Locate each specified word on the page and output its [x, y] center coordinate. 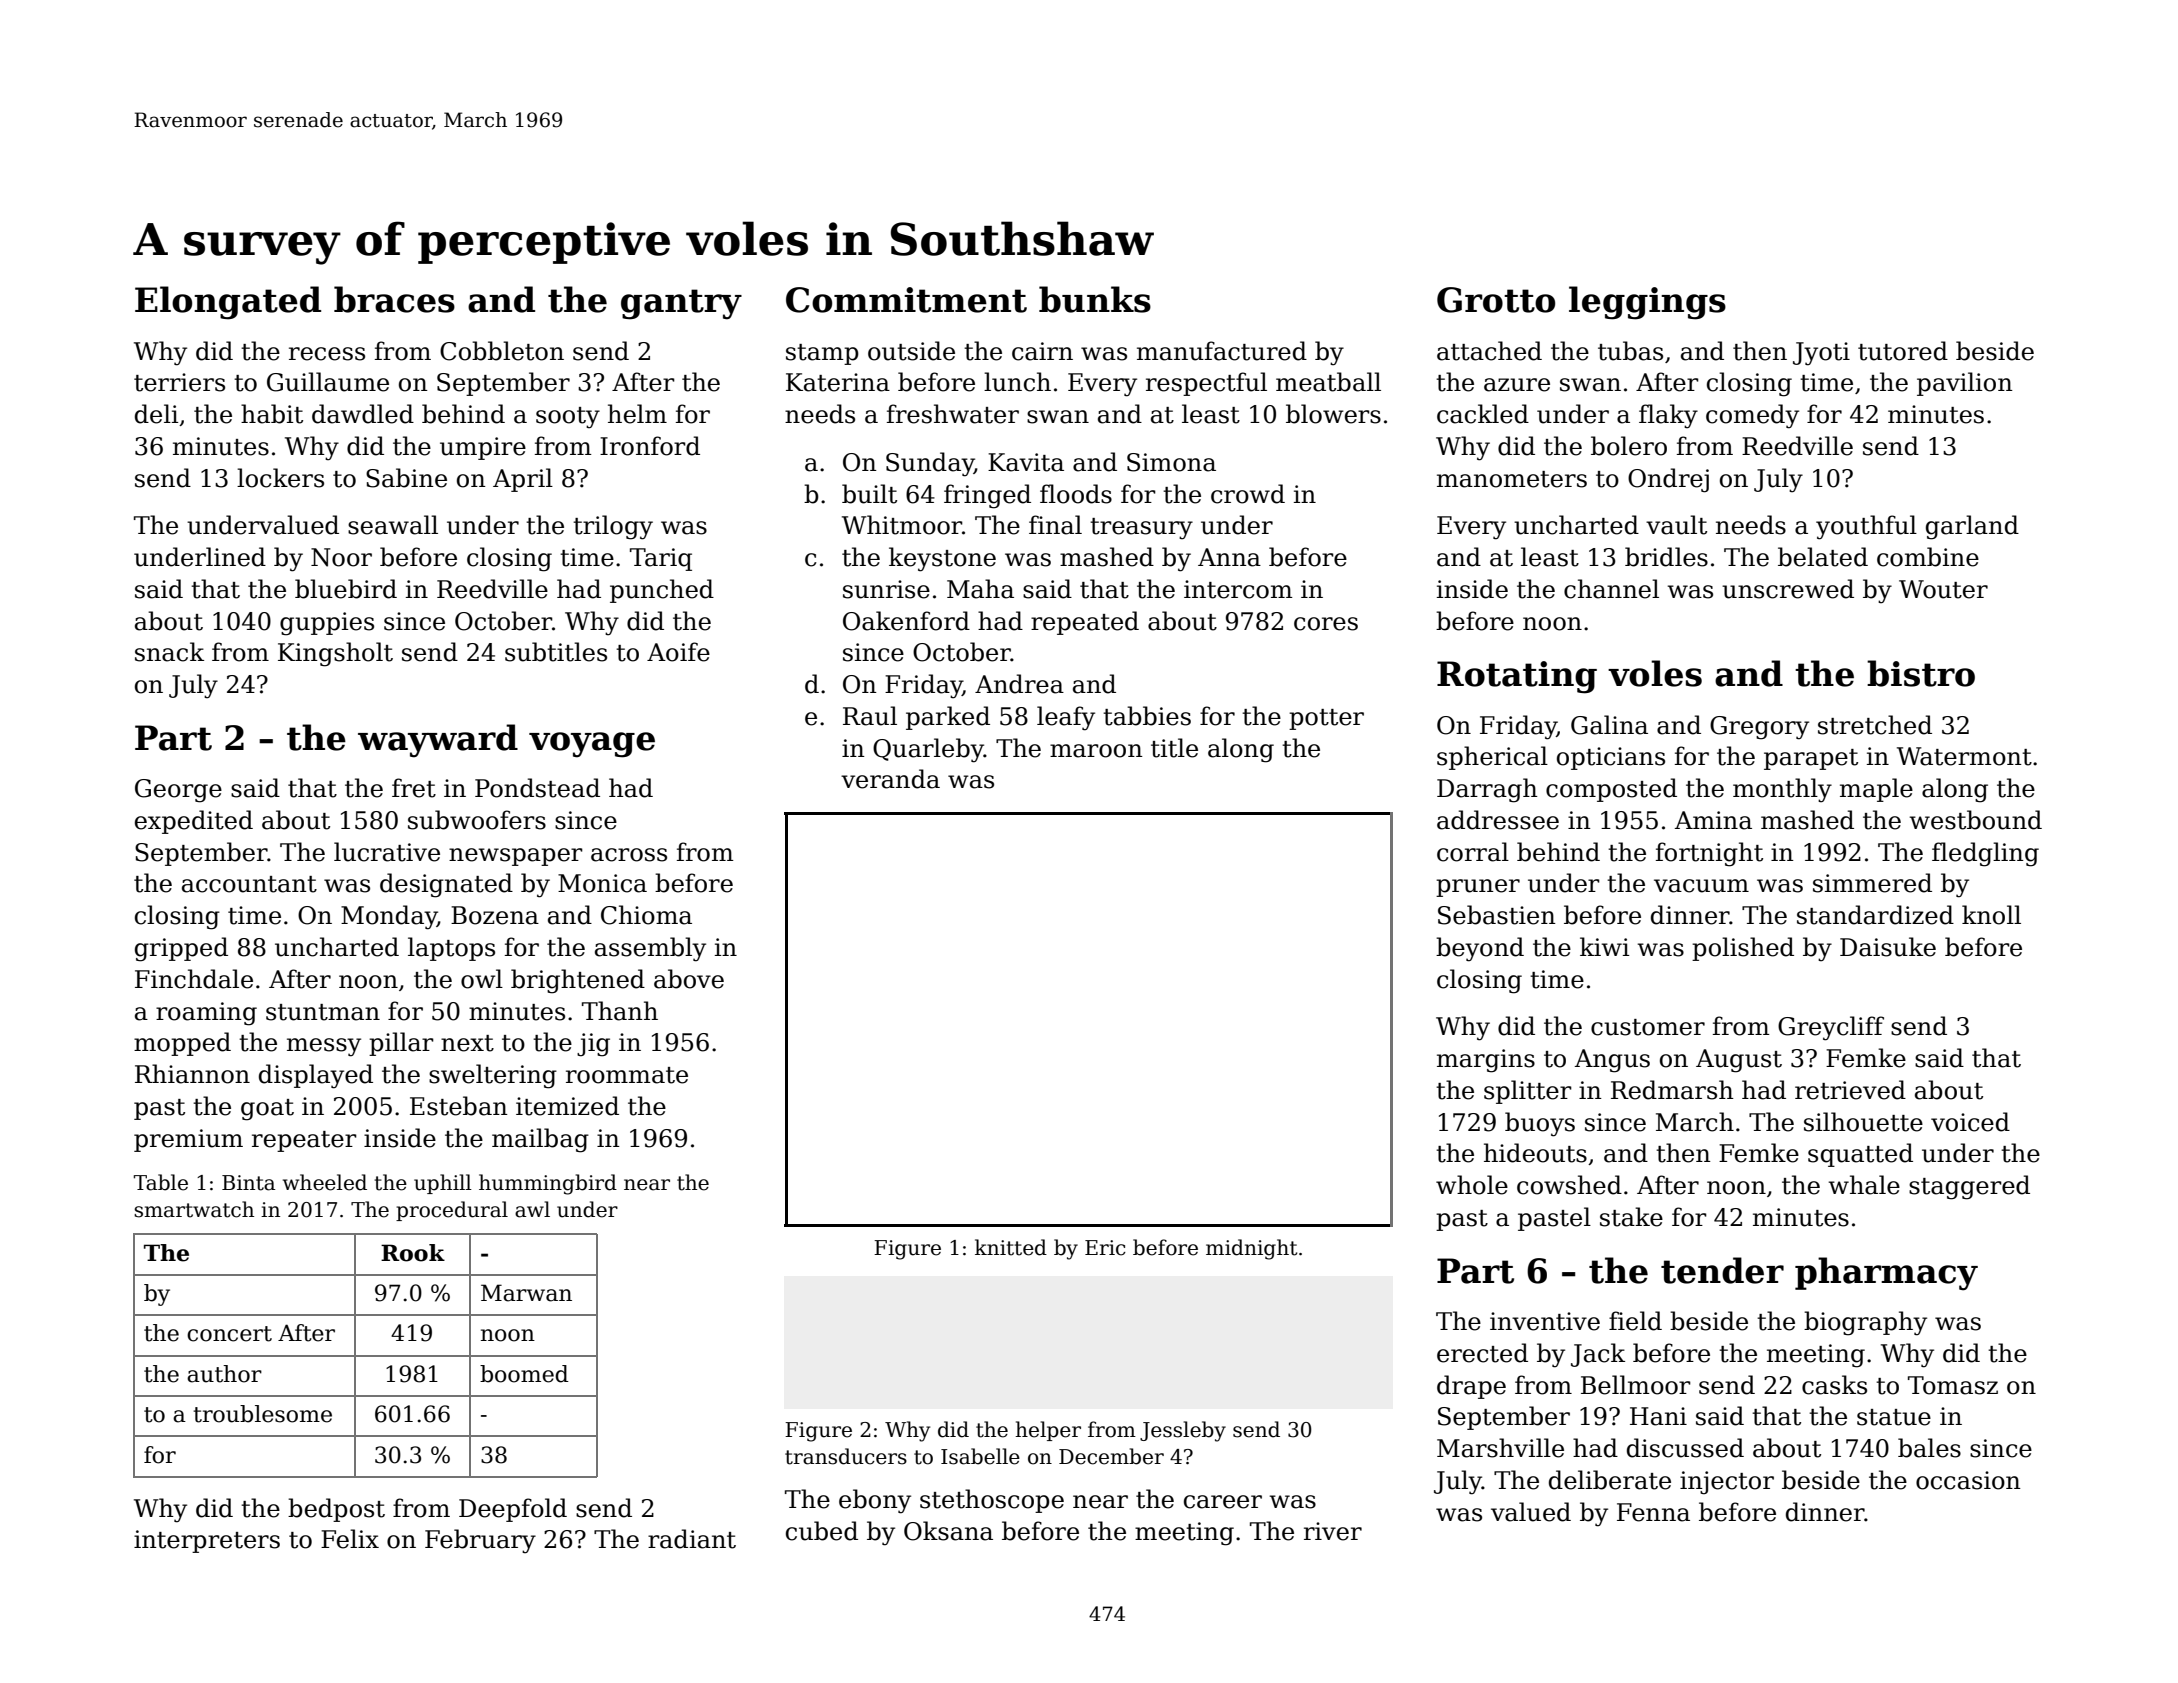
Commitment [906, 300]
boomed [524, 1374]
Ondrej [1668, 480]
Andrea [1019, 684]
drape [1471, 1387]
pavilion [1965, 384]
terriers [179, 382]
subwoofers [477, 820]
